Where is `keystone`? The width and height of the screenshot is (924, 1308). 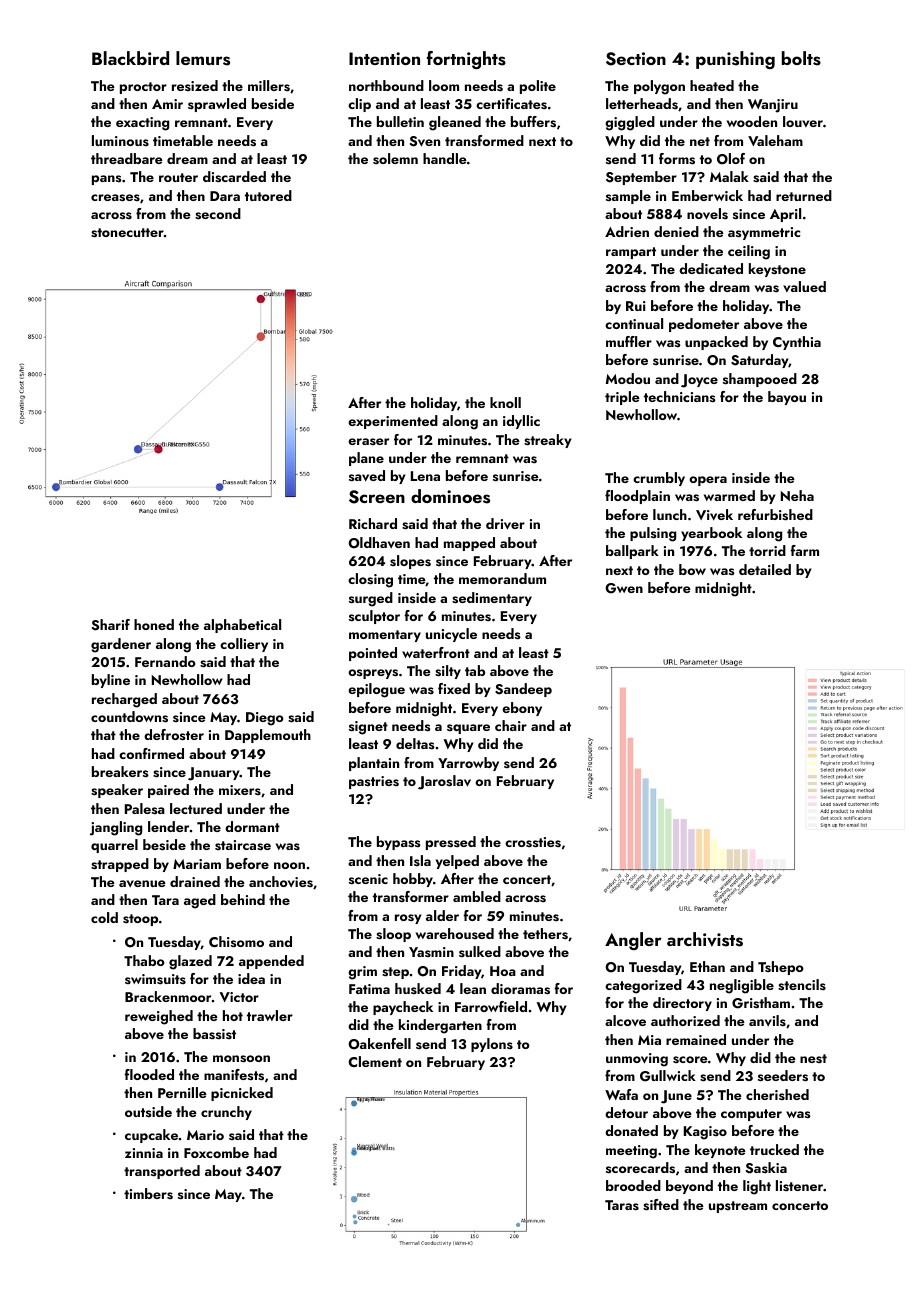
keystone is located at coordinates (777, 270).
